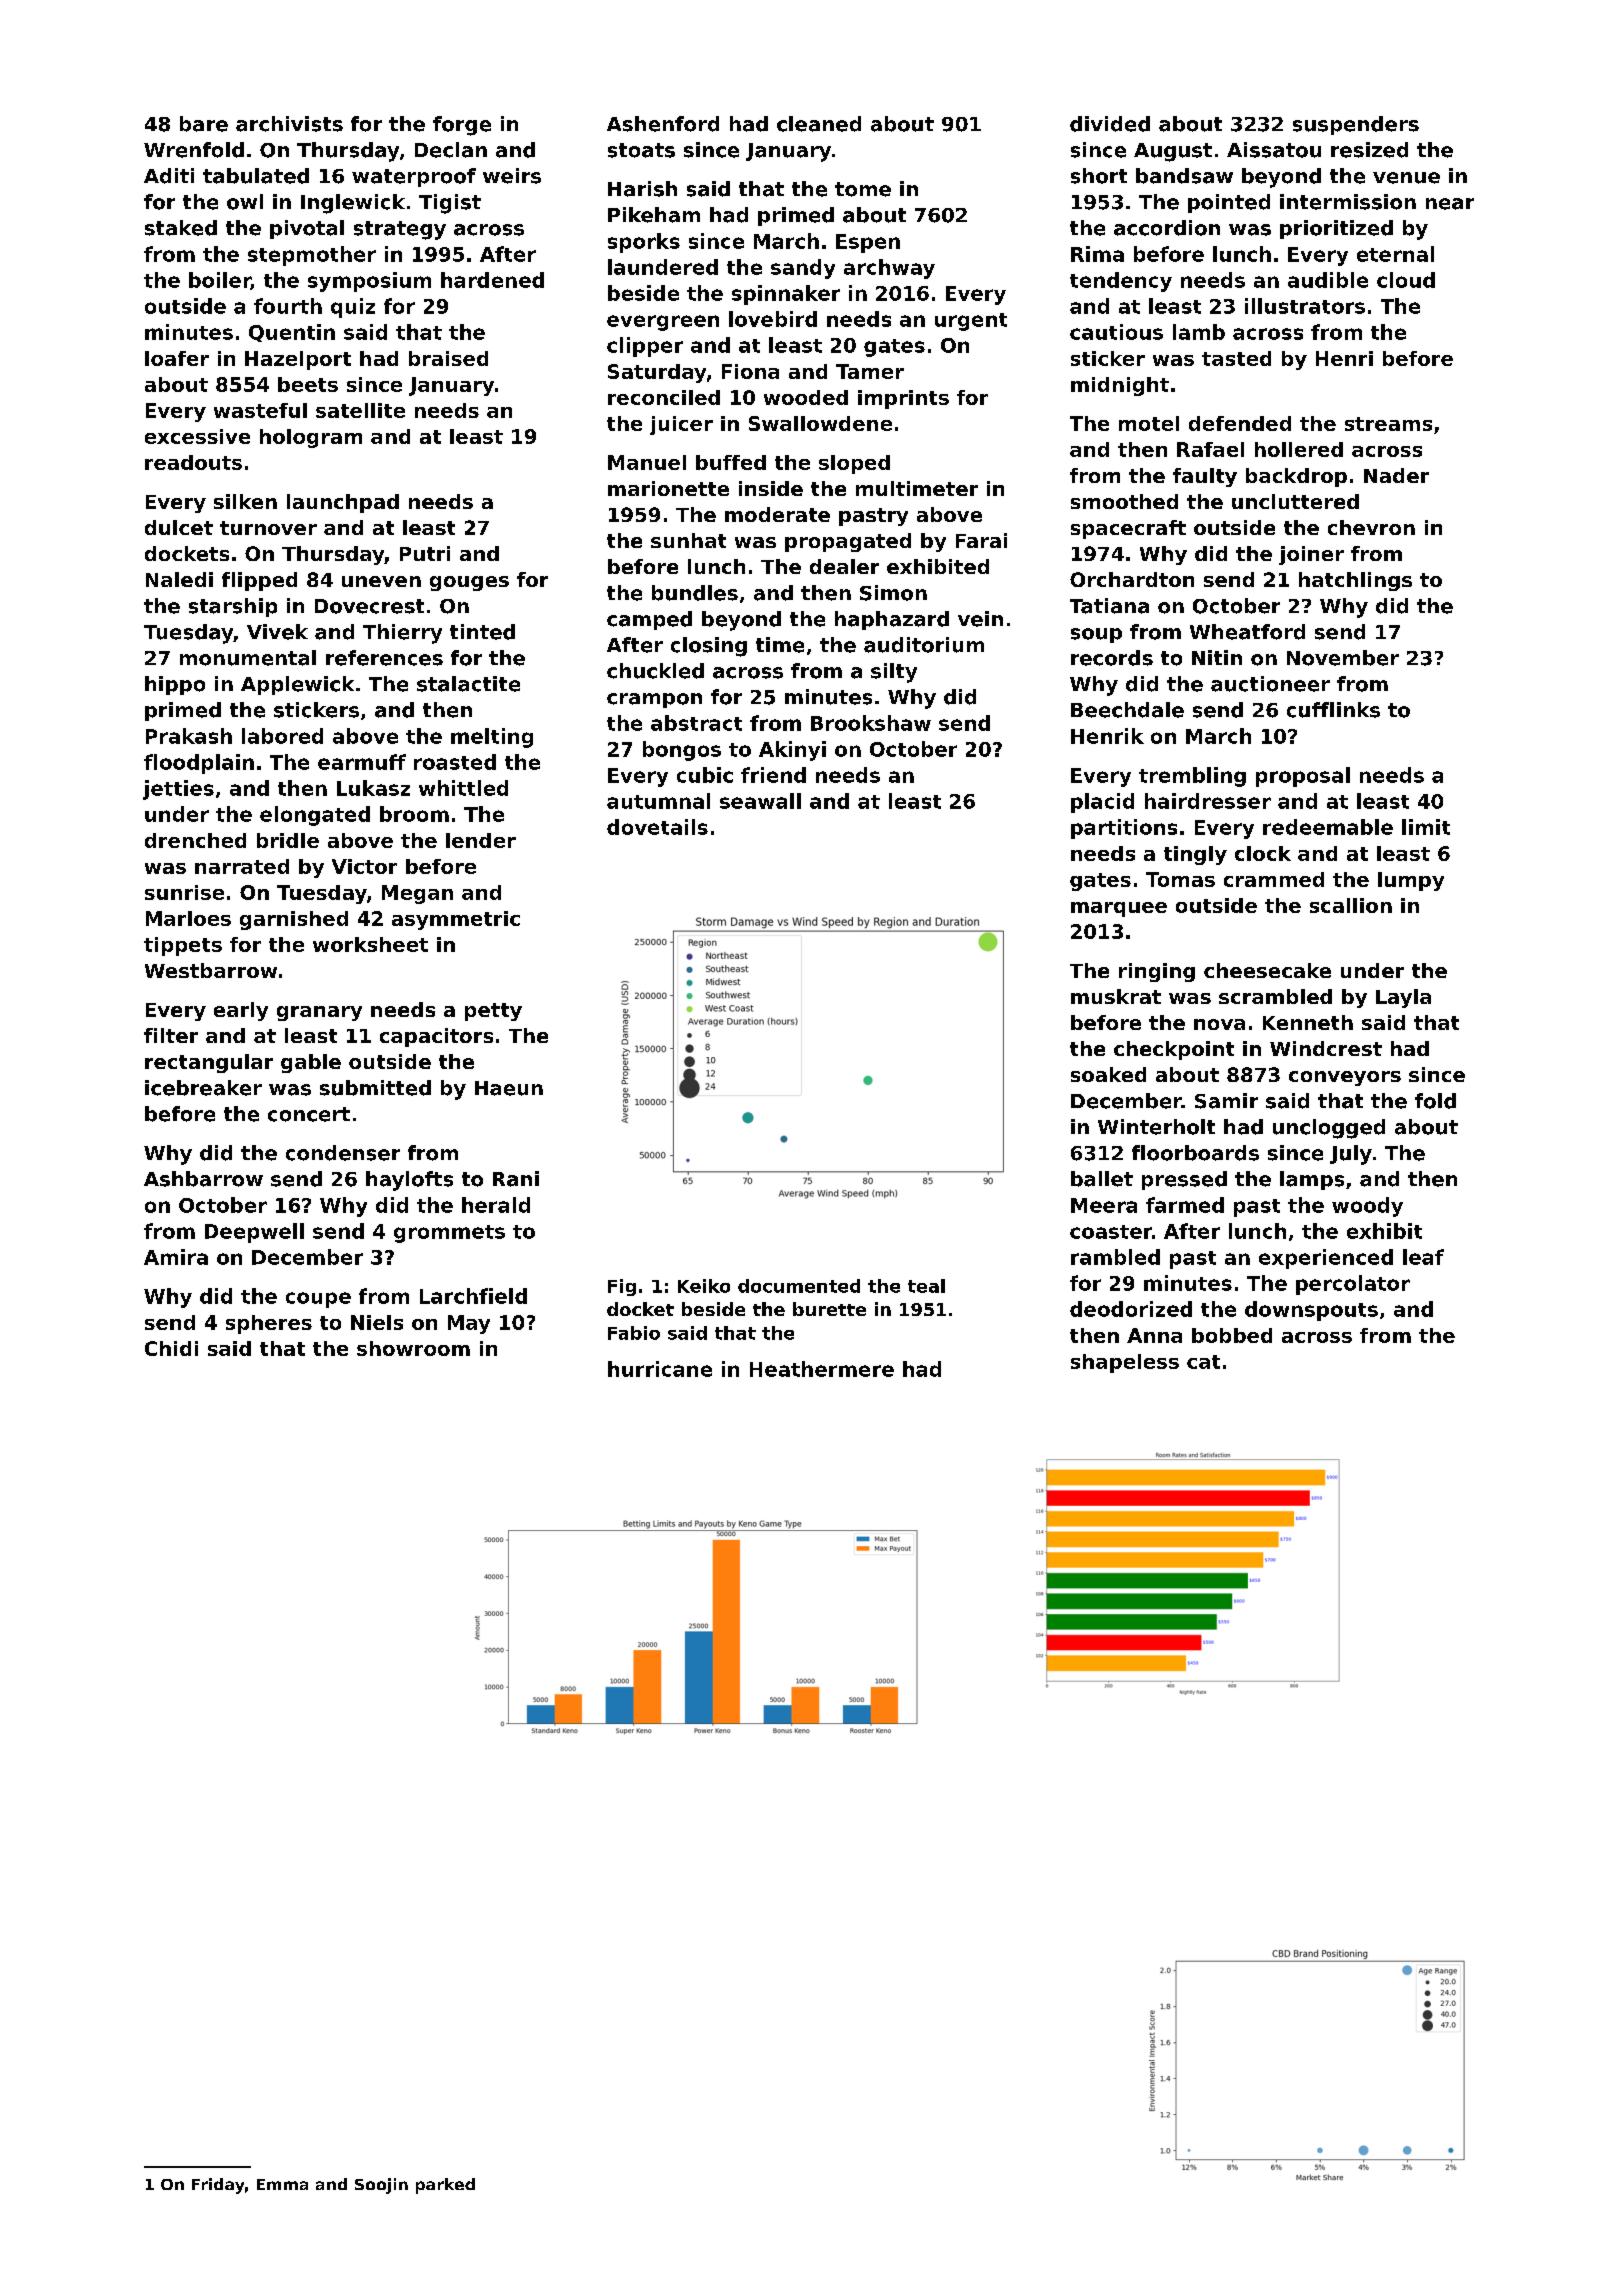  I want to click on imprints, so click(903, 399).
